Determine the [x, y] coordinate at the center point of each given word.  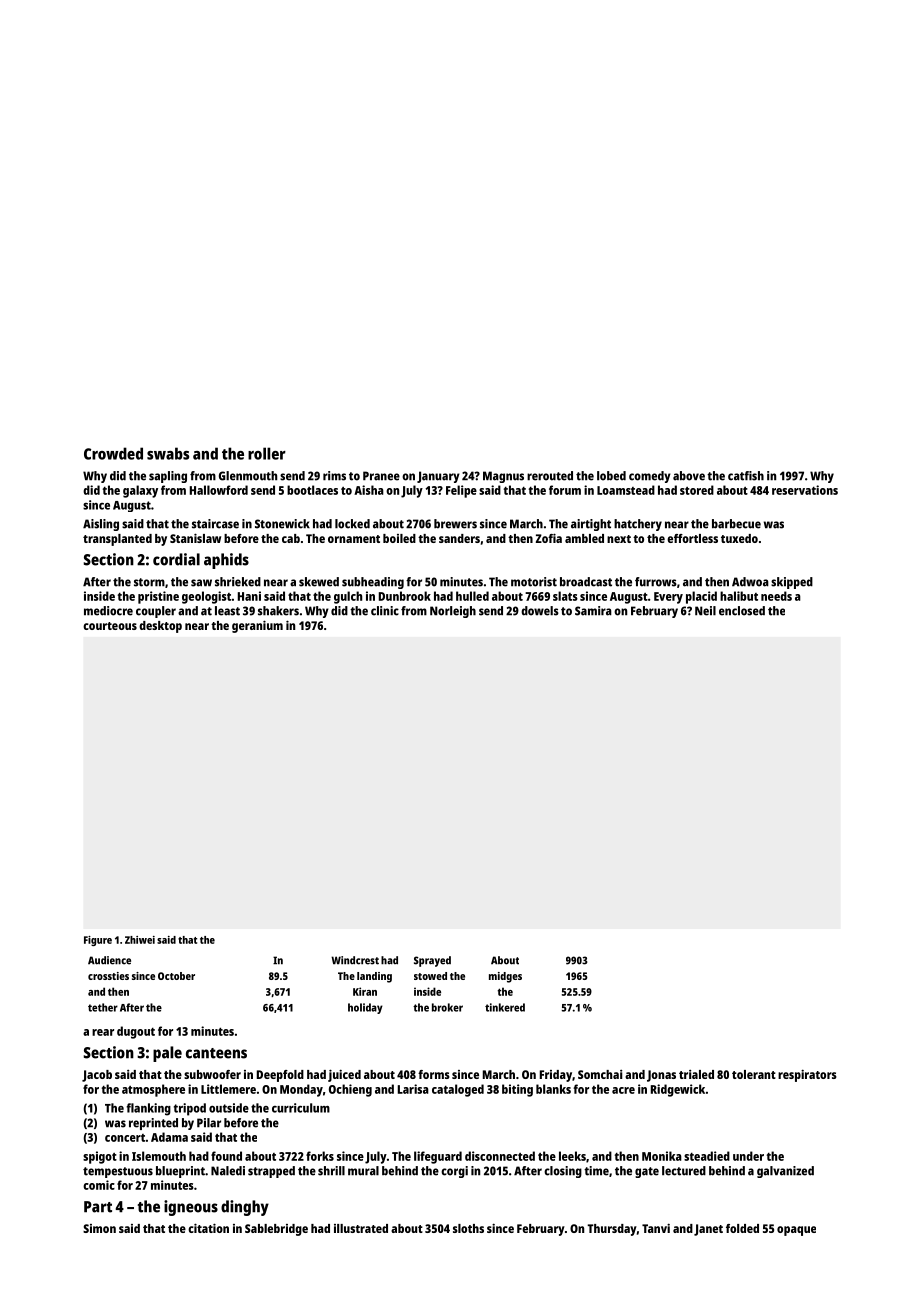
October [176, 976]
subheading [373, 583]
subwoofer [212, 1074]
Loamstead [626, 490]
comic [99, 1185]
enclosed [742, 611]
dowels [540, 611]
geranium [257, 626]
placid [701, 597]
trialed [696, 1074]
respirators [807, 1075]
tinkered [505, 1007]
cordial [176, 559]
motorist [534, 582]
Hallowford [219, 490]
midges [505, 977]
